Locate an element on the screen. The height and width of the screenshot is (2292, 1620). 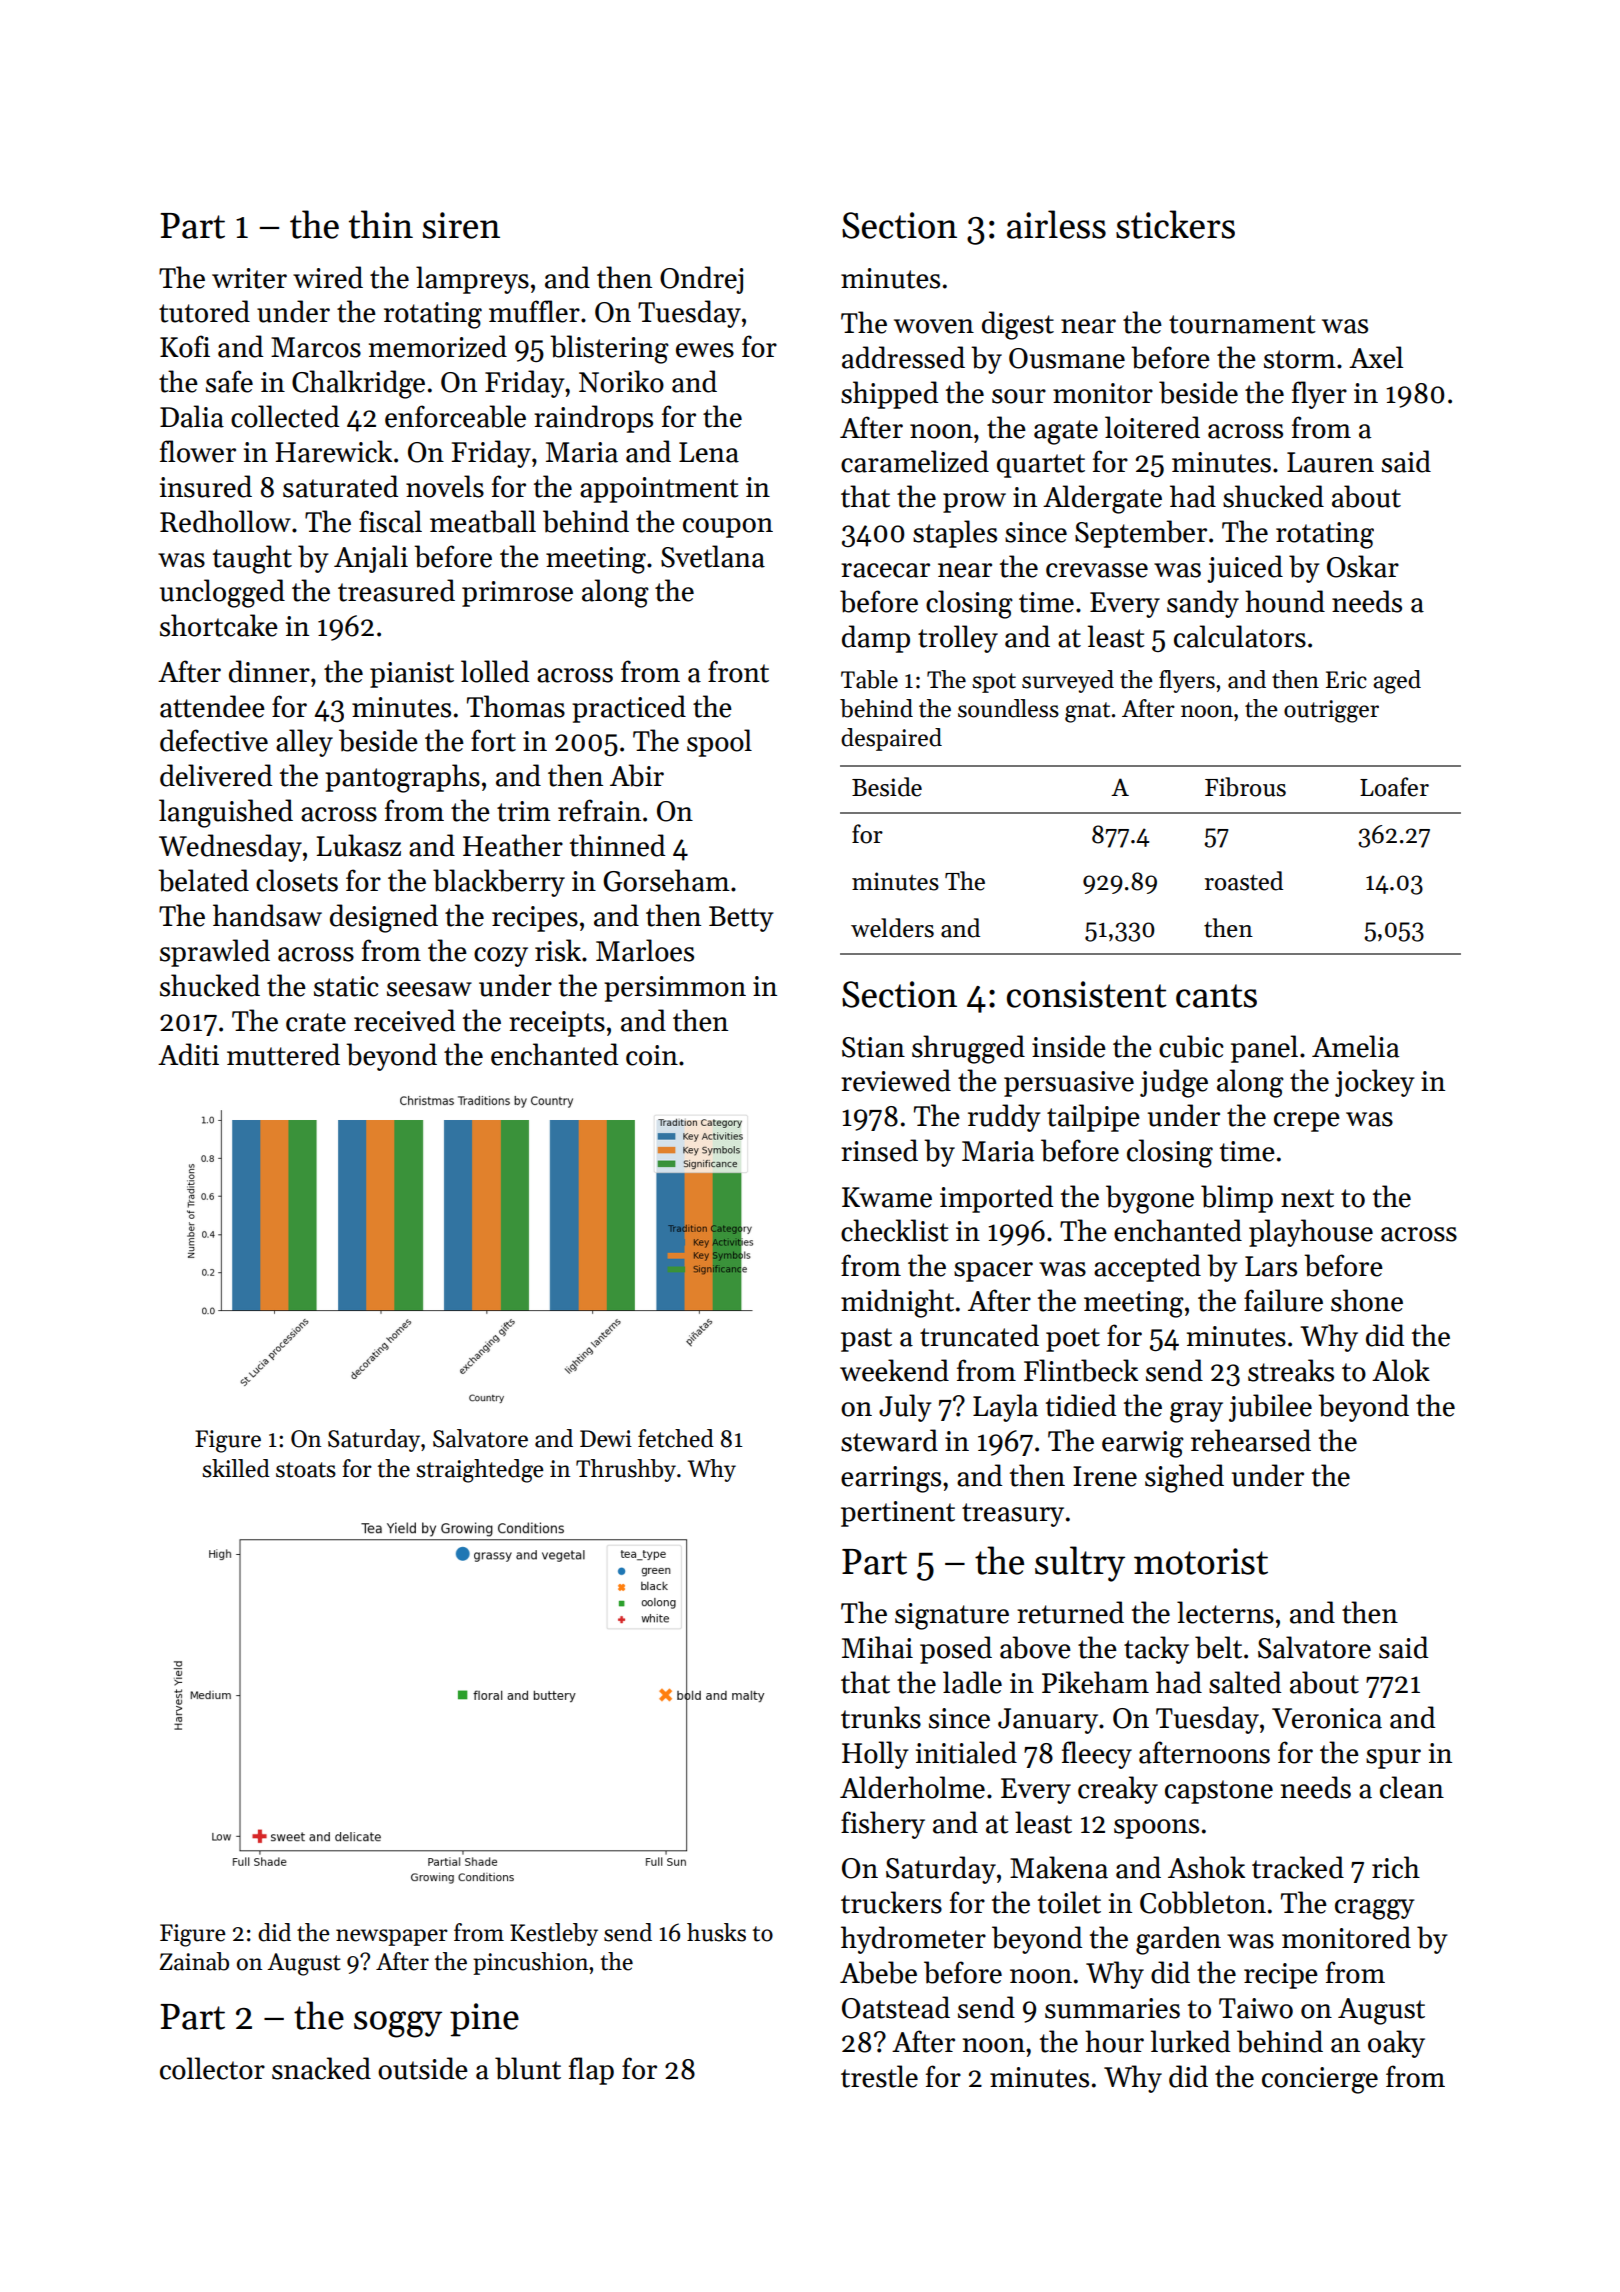
trestle is located at coordinates (879, 2076).
